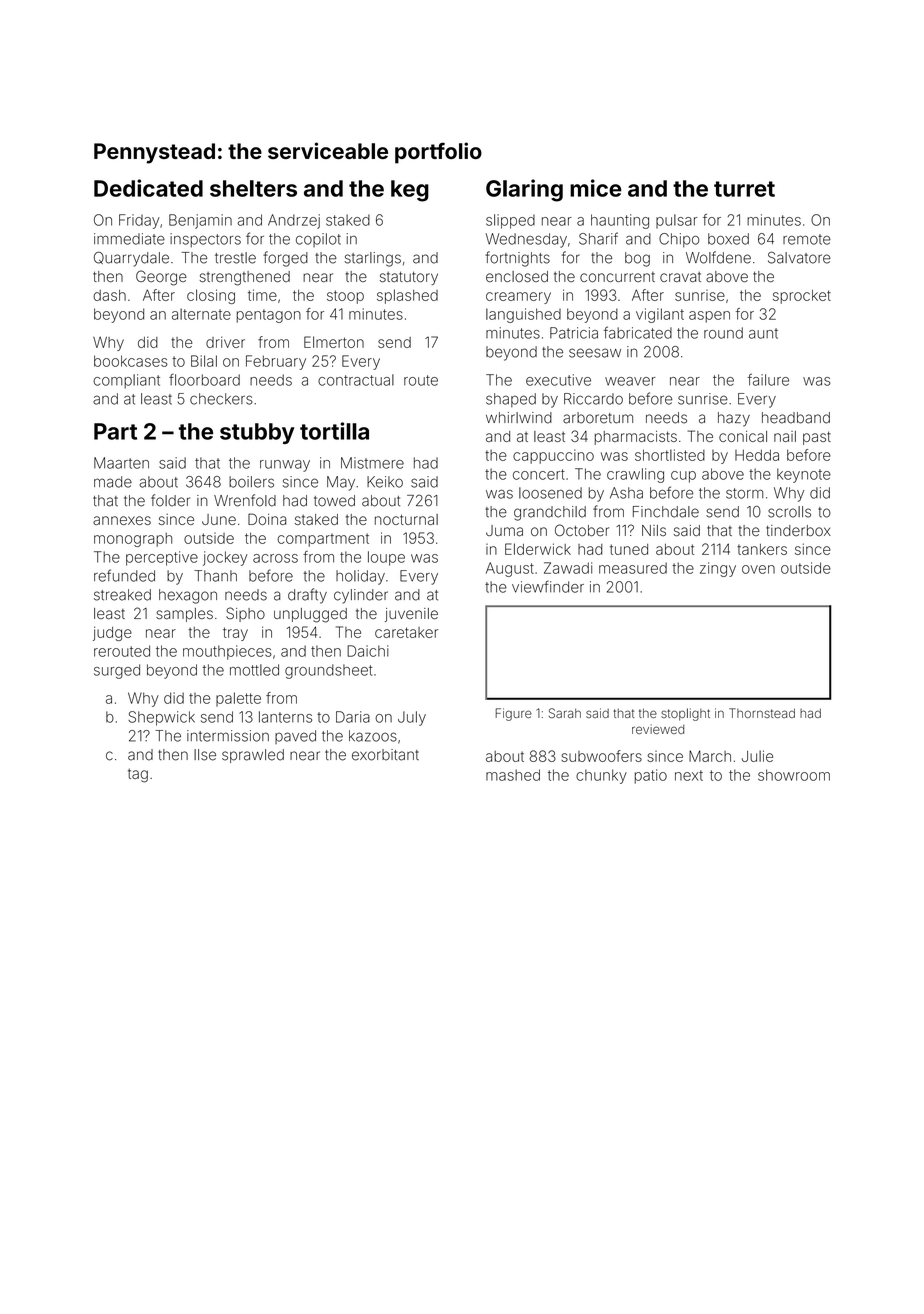 This image has height=1314, width=924. What do you see at coordinates (807, 239) in the image?
I see `remote` at bounding box center [807, 239].
